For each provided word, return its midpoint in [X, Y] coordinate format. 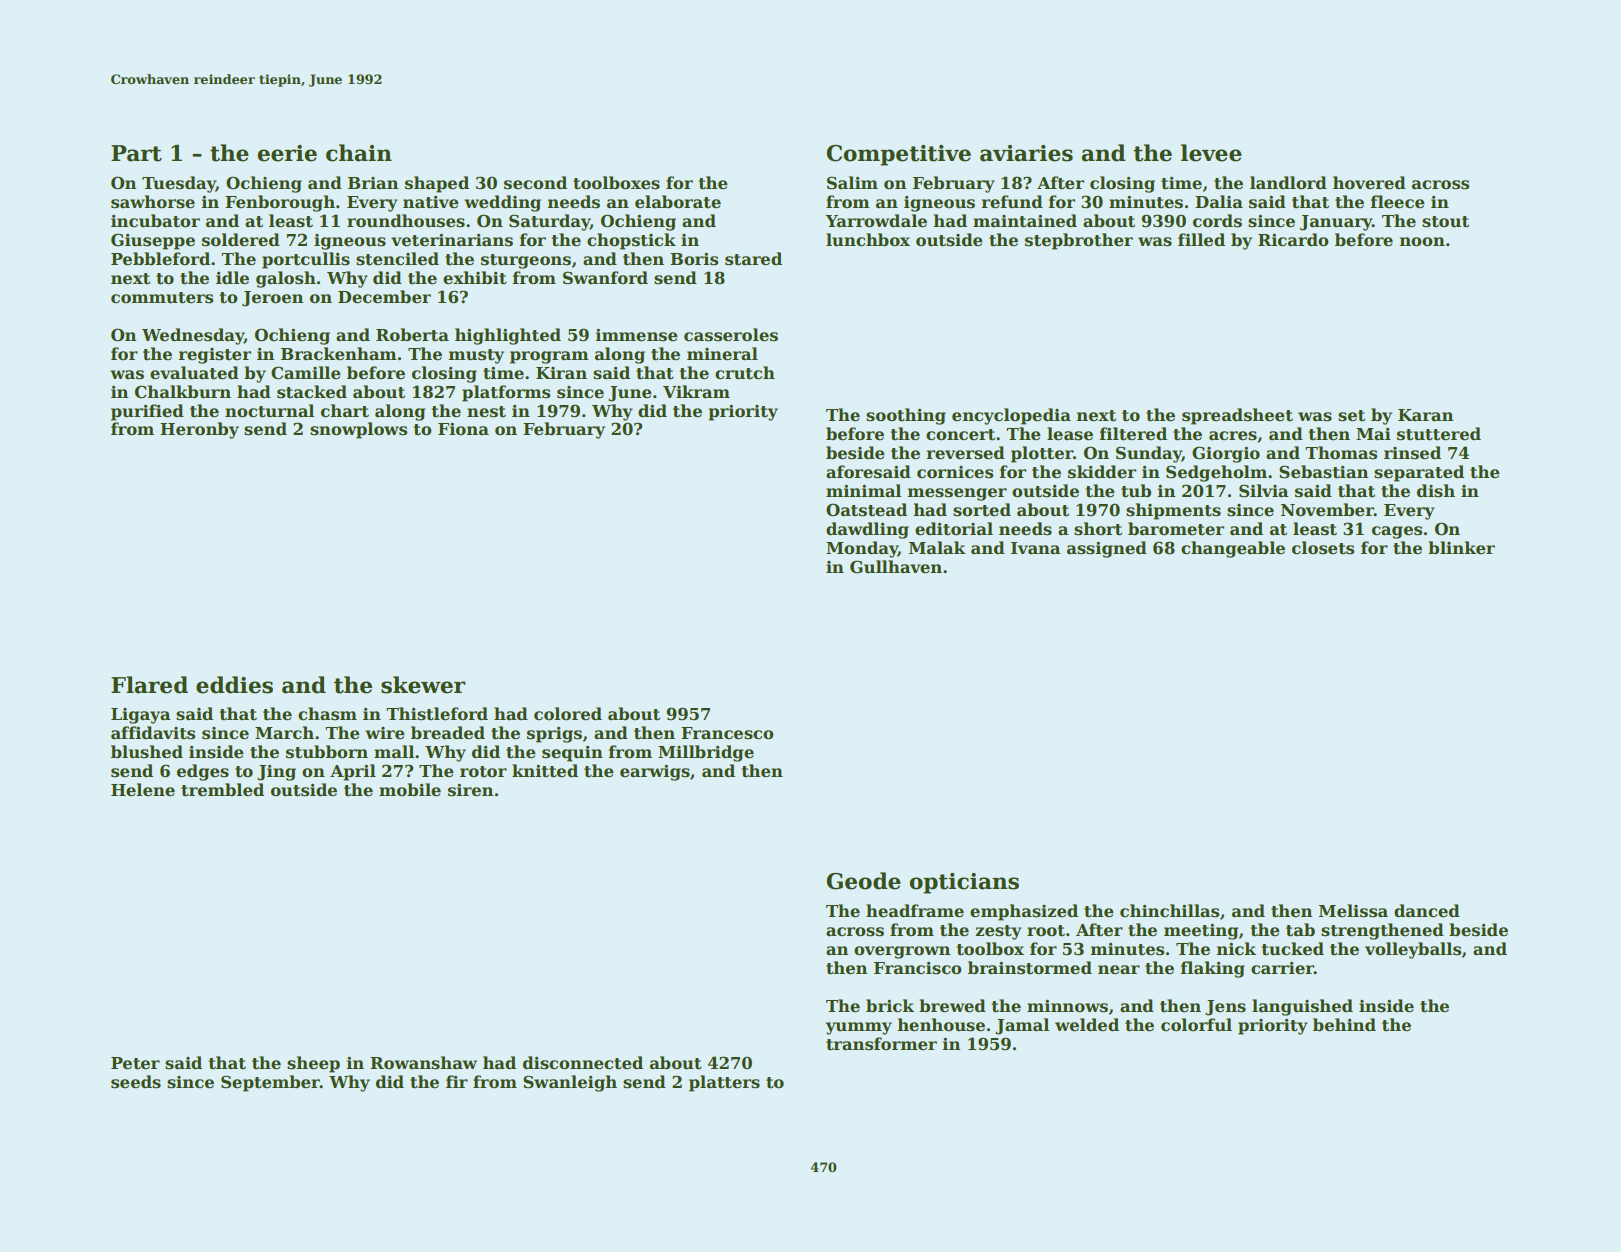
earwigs [655, 773]
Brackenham [339, 354]
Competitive [899, 155]
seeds [136, 1082]
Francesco [727, 733]
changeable [1233, 549]
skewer [423, 685]
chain [359, 153]
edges [203, 772]
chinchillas [1169, 911]
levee [1211, 153]
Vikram [696, 391]
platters [724, 1083]
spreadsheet [1237, 416]
